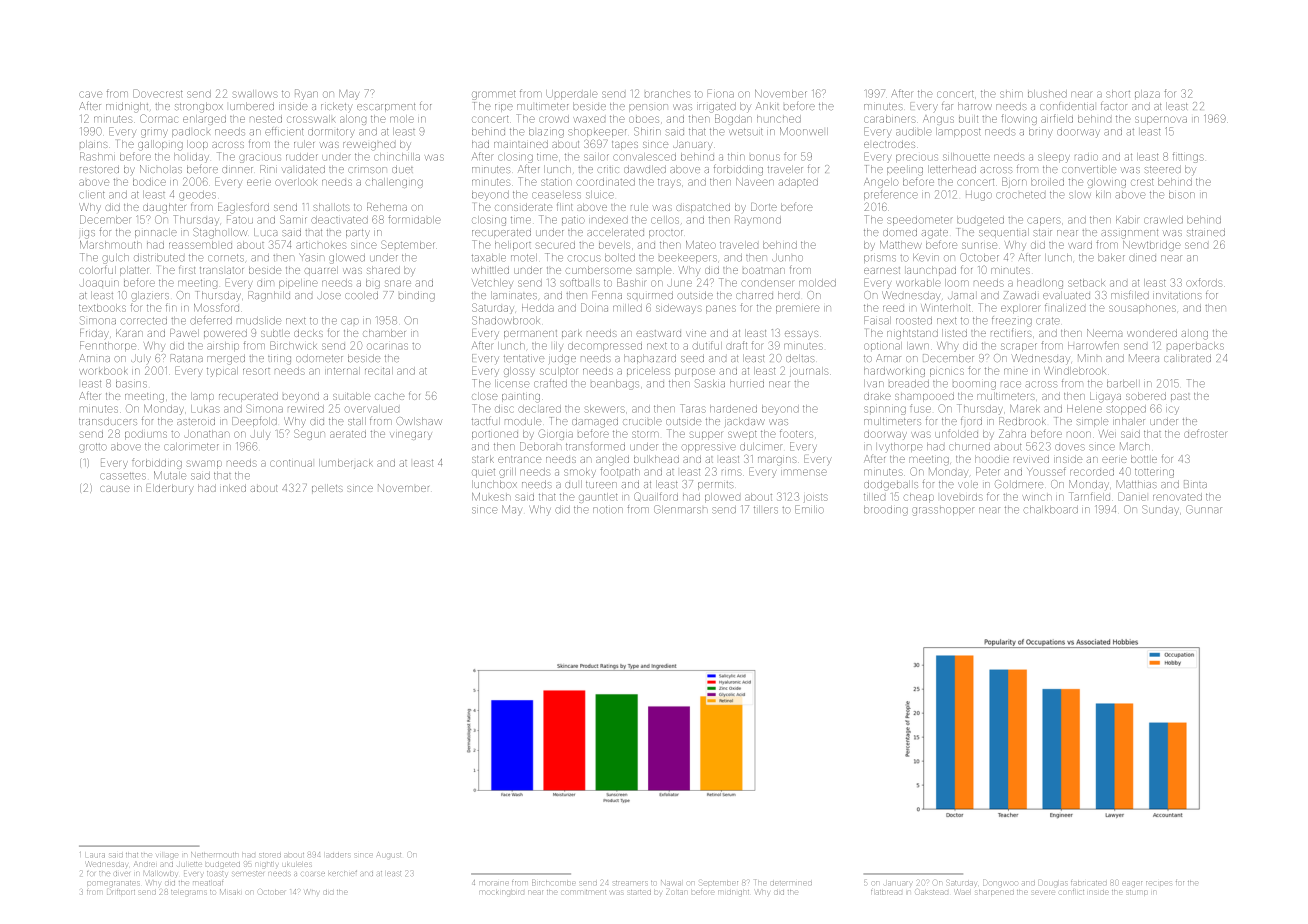  I want to click on Daniel, so click(1132, 496).
